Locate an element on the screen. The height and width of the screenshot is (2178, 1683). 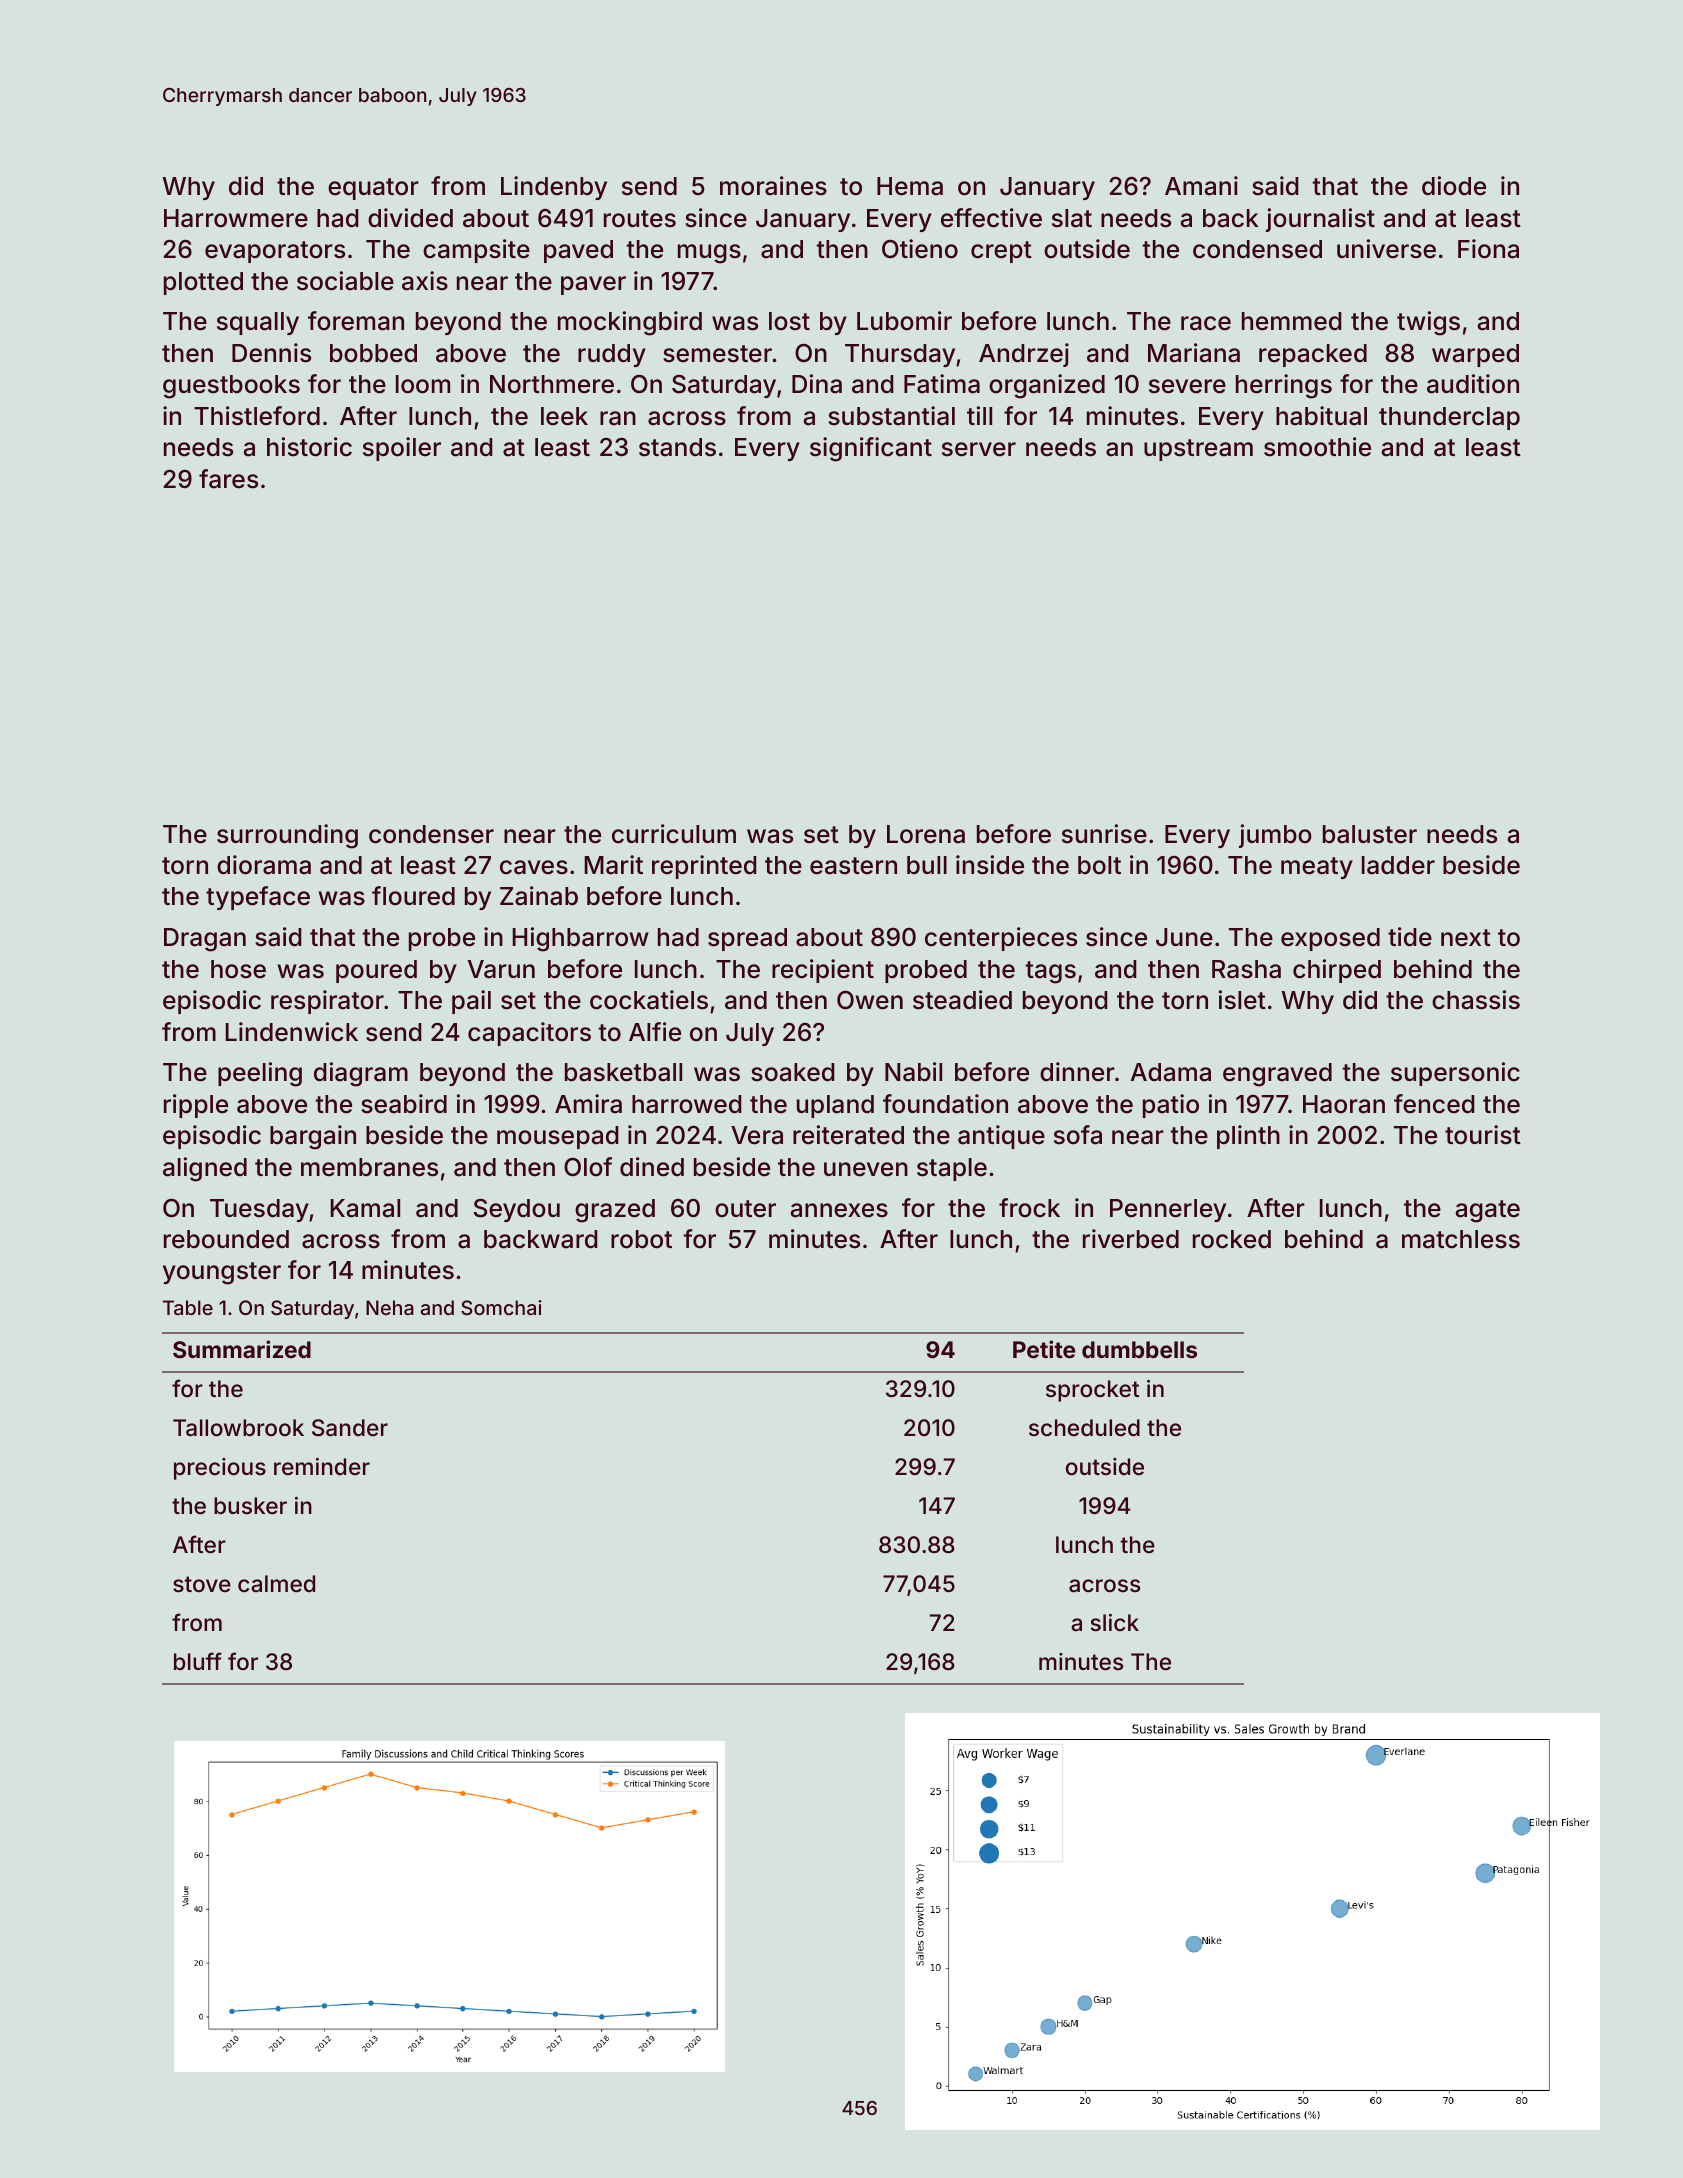
Petite is located at coordinates (1044, 1349).
